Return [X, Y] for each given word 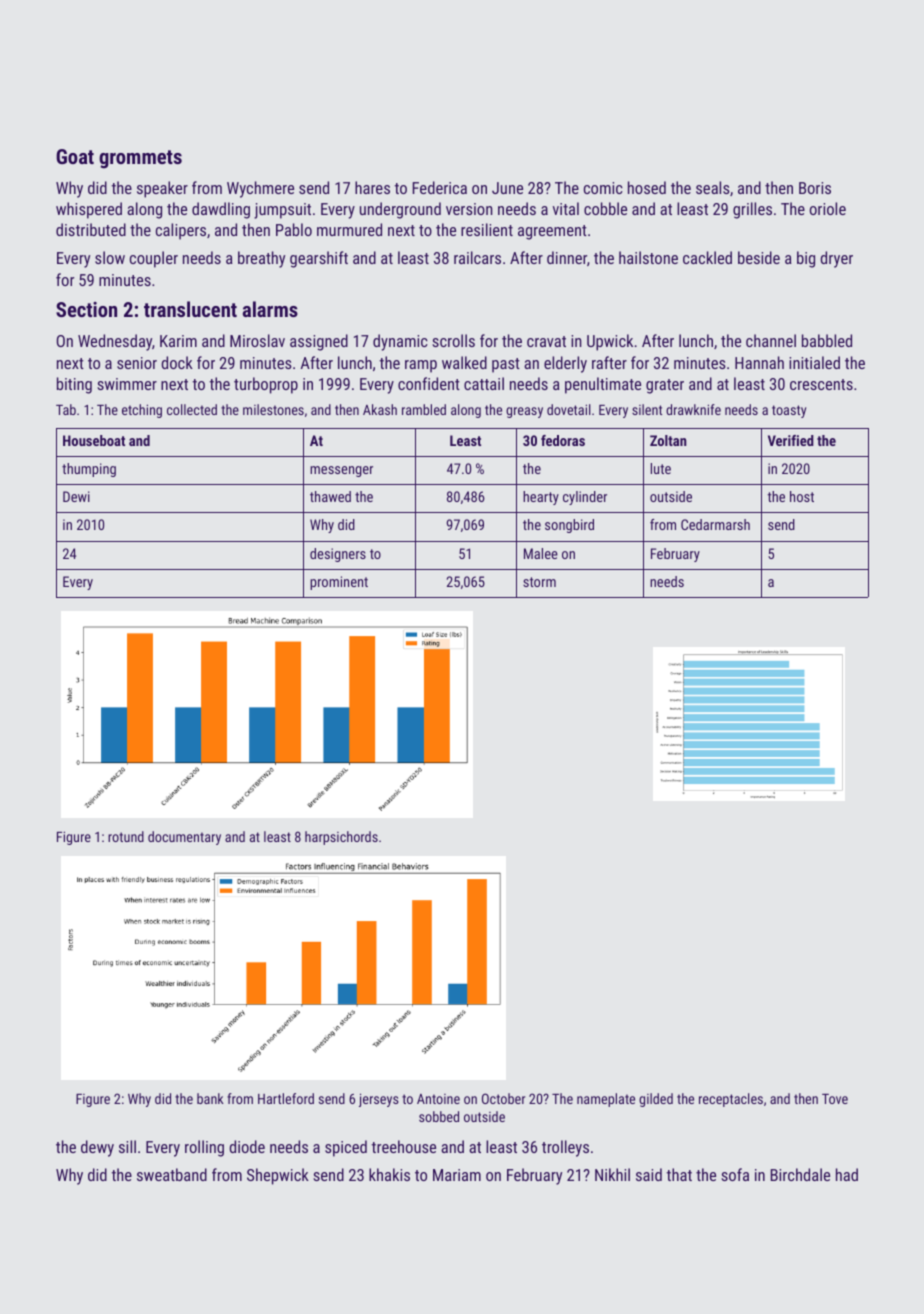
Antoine [438, 1099]
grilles [752, 210]
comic [603, 188]
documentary [184, 838]
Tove [835, 1098]
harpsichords [341, 838]
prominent [339, 583]
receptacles [731, 1100]
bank [210, 1098]
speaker [162, 189]
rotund [126, 836]
